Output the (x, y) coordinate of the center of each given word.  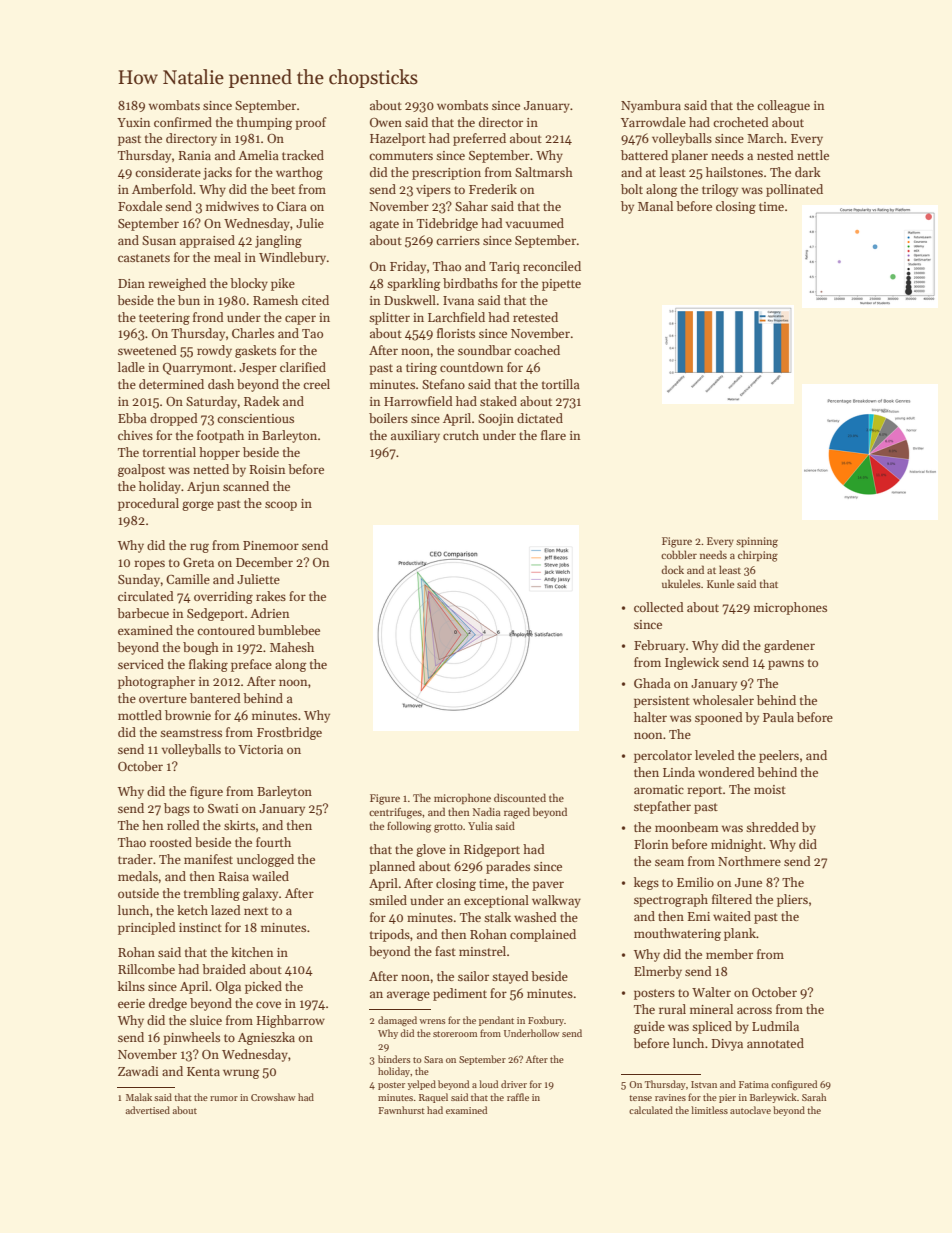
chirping (758, 556)
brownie (188, 715)
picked (263, 987)
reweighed (177, 284)
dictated (540, 418)
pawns (786, 665)
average (408, 996)
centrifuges (395, 813)
